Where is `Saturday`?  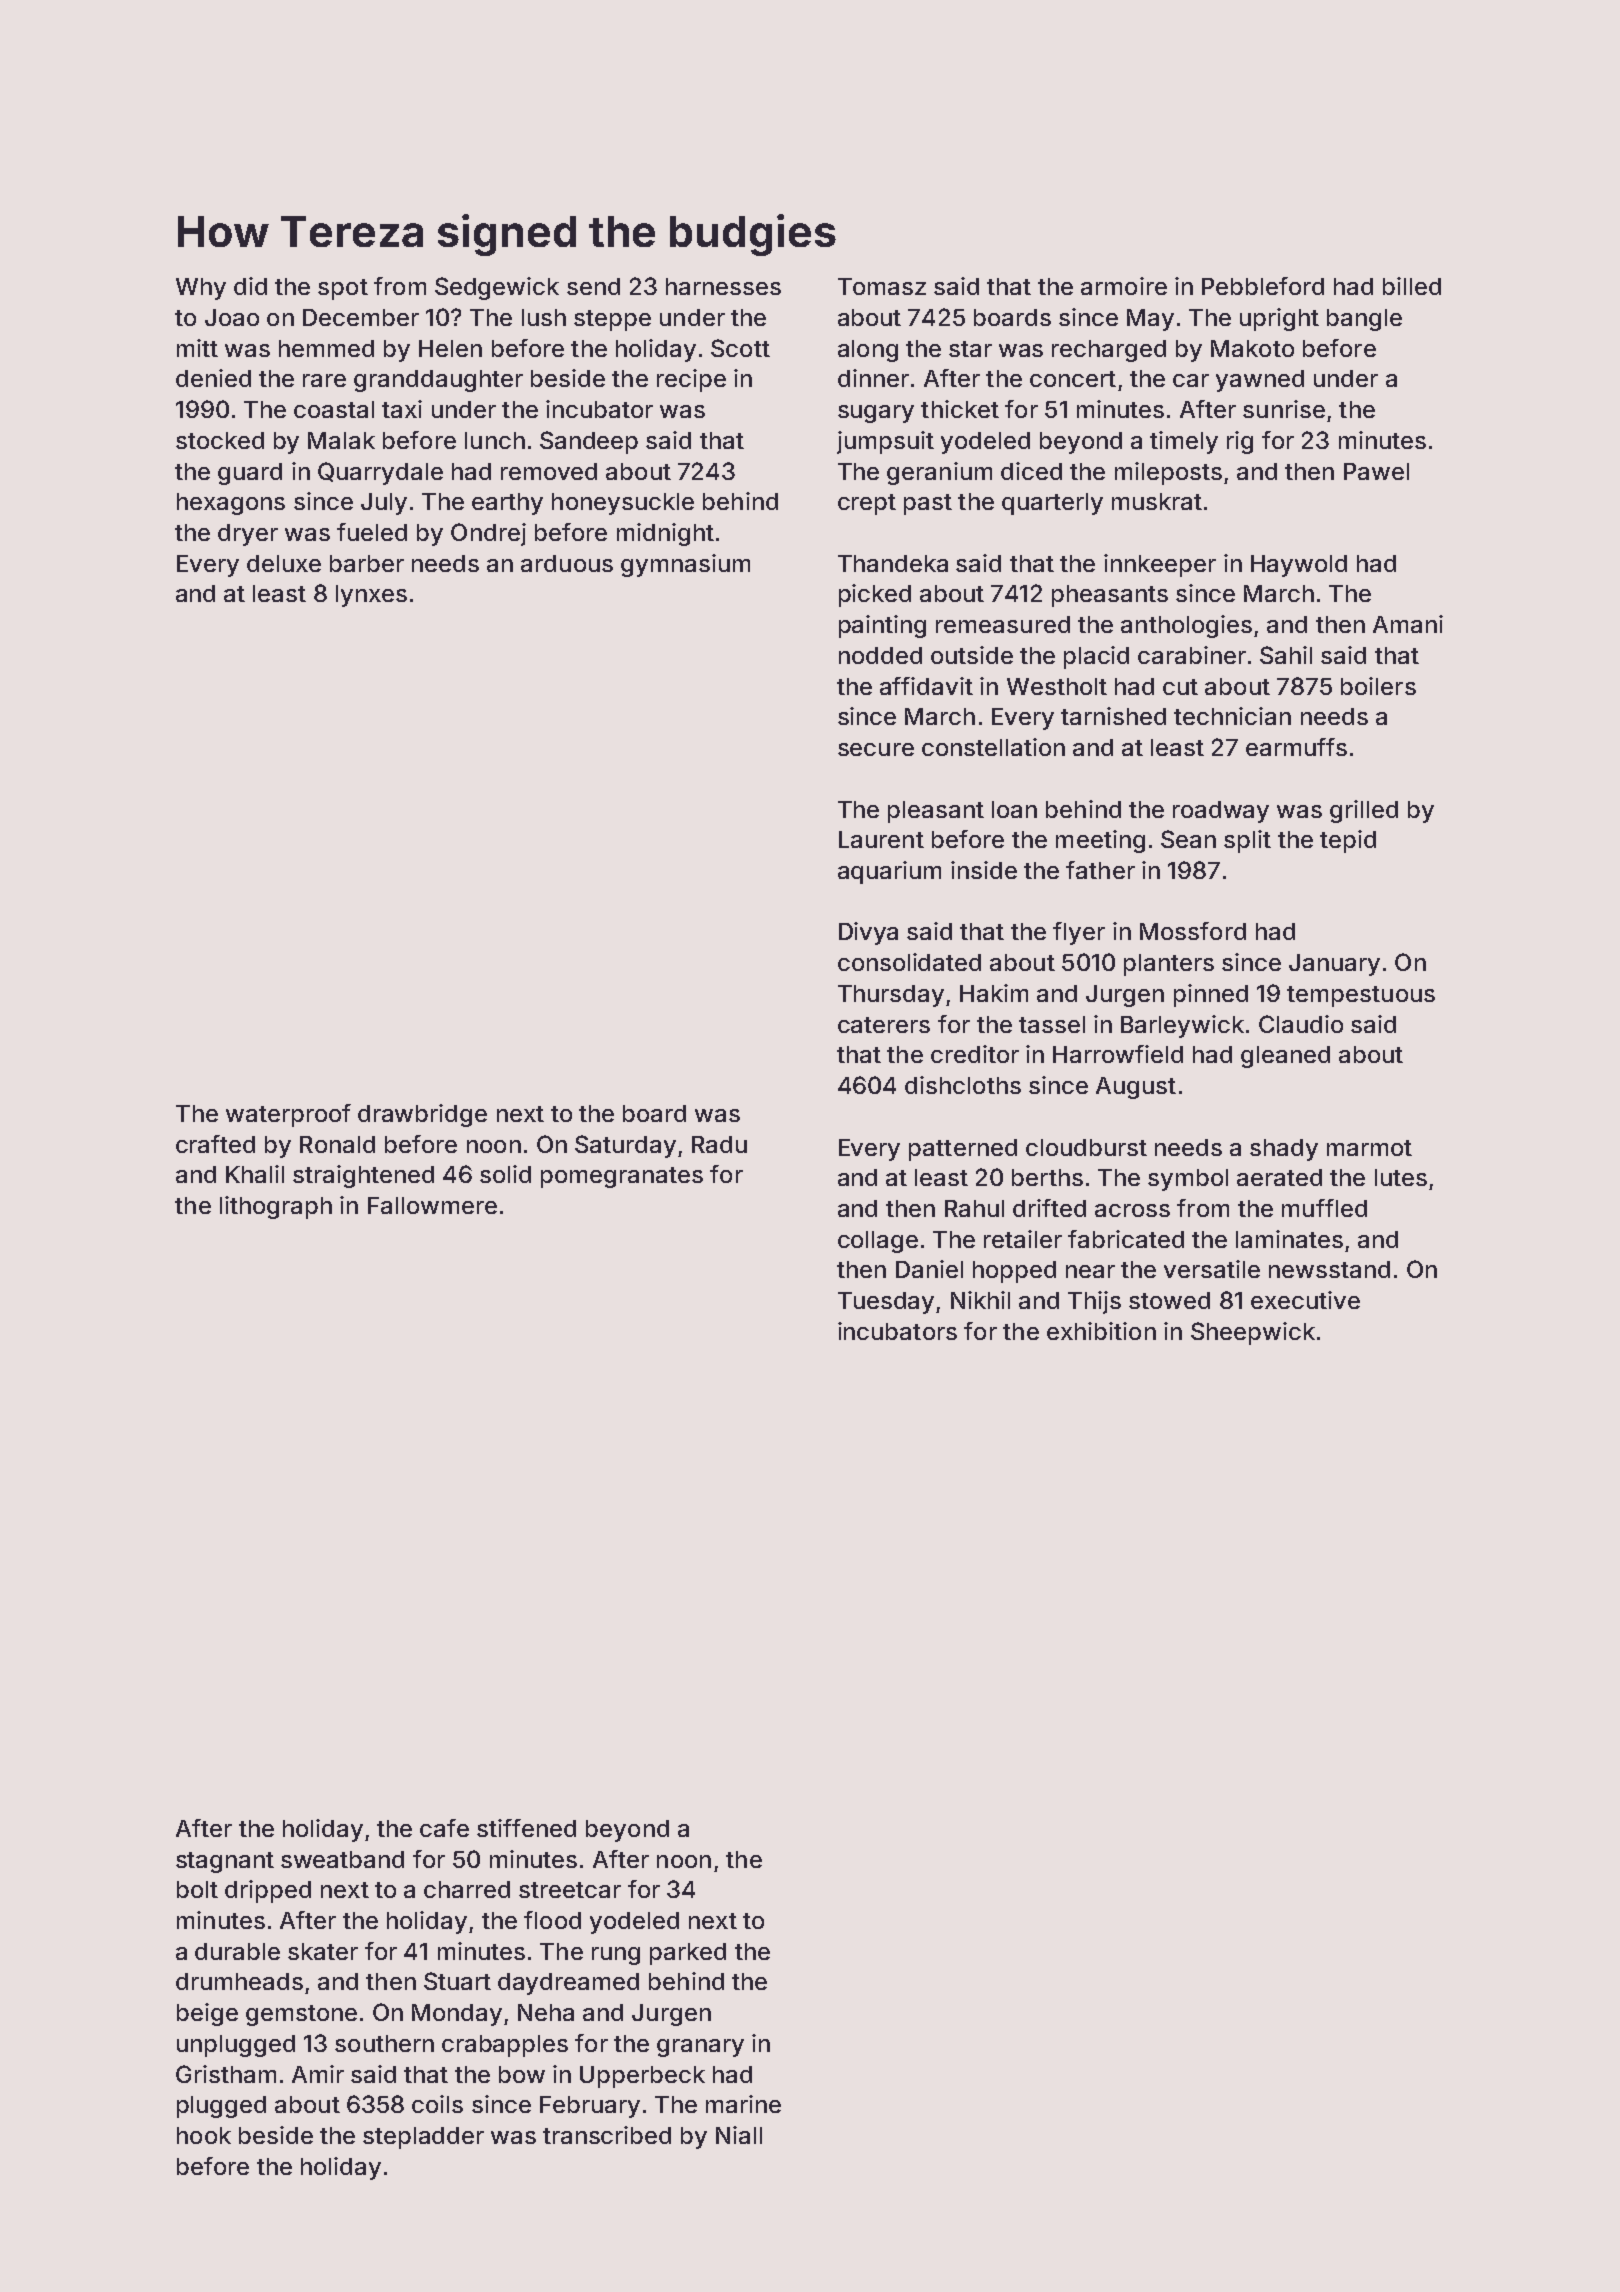 Saturday is located at coordinates (625, 1146).
